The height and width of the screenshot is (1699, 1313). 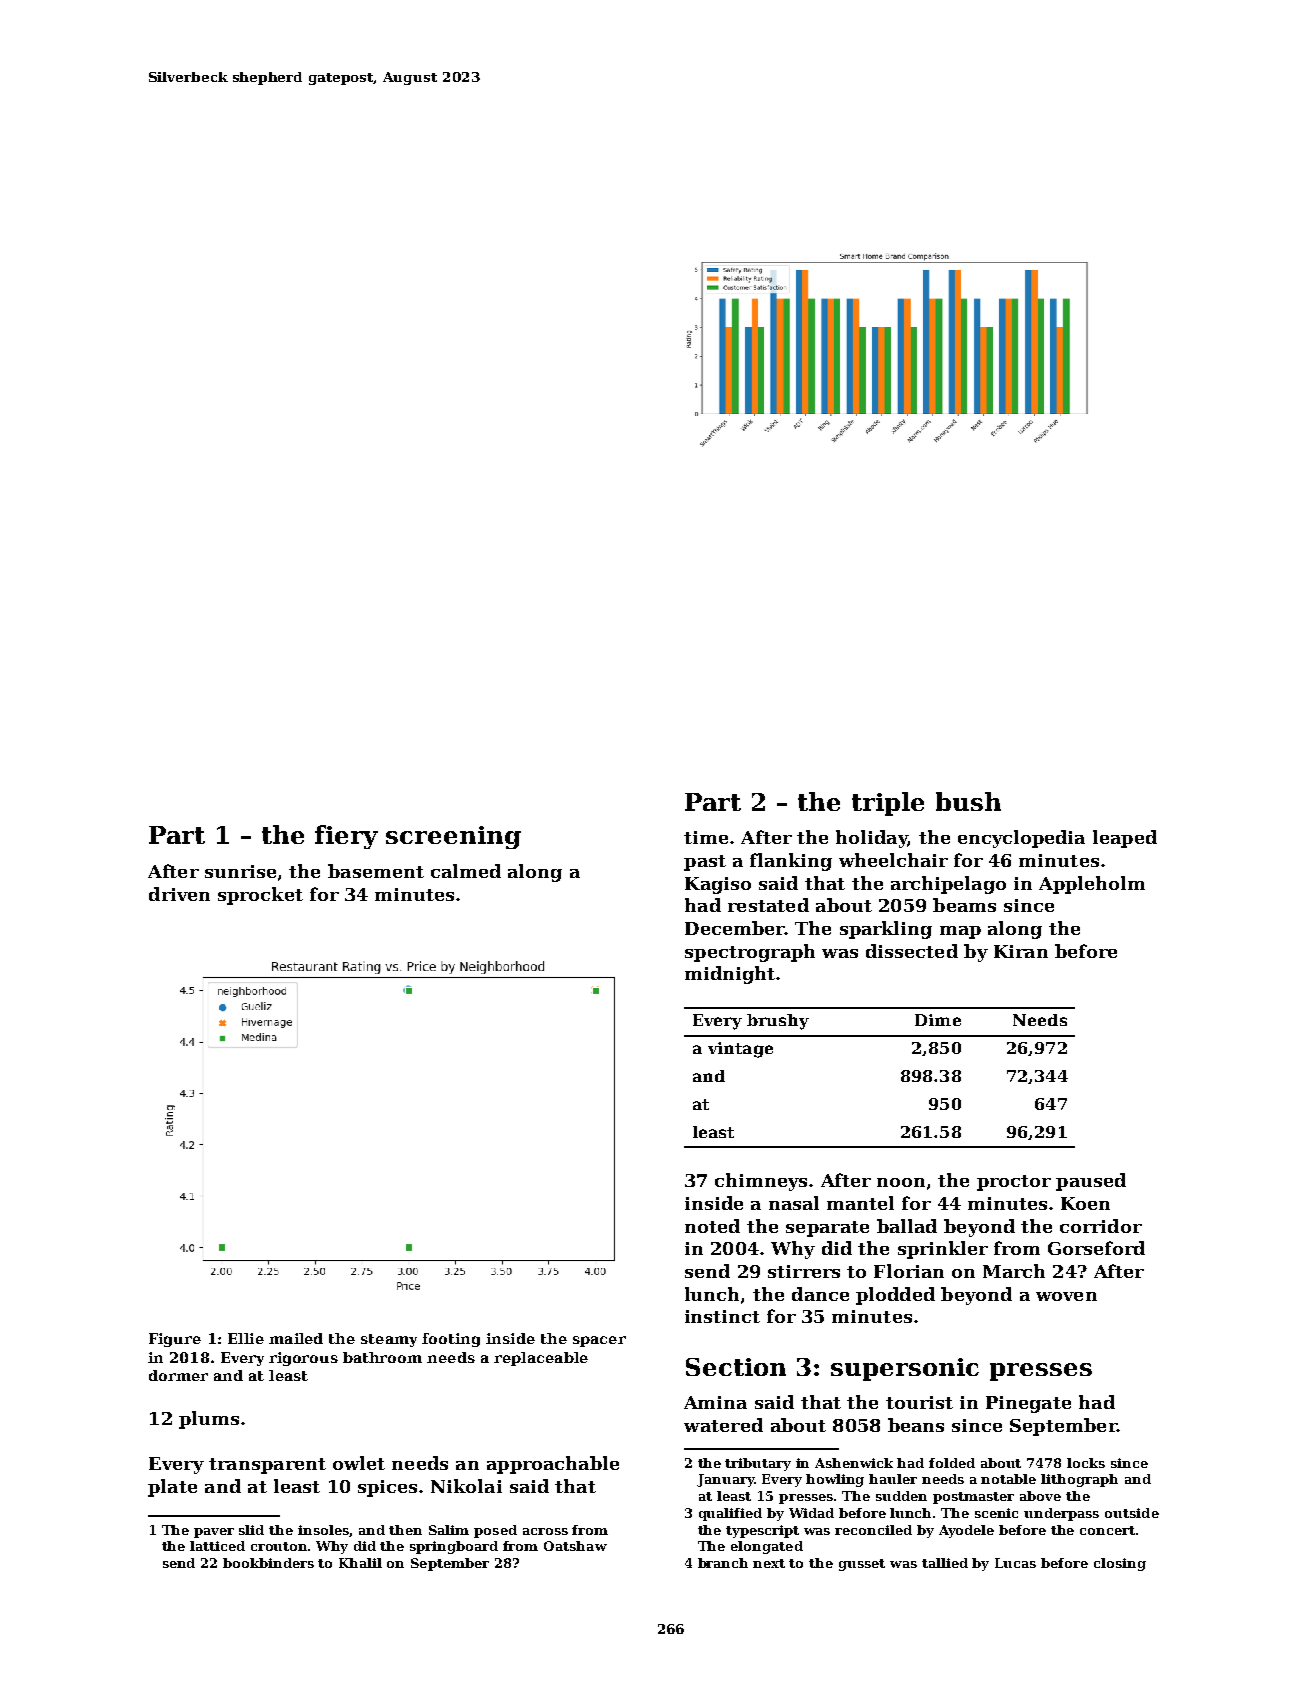 What do you see at coordinates (179, 894) in the screenshot?
I see `driven` at bounding box center [179, 894].
